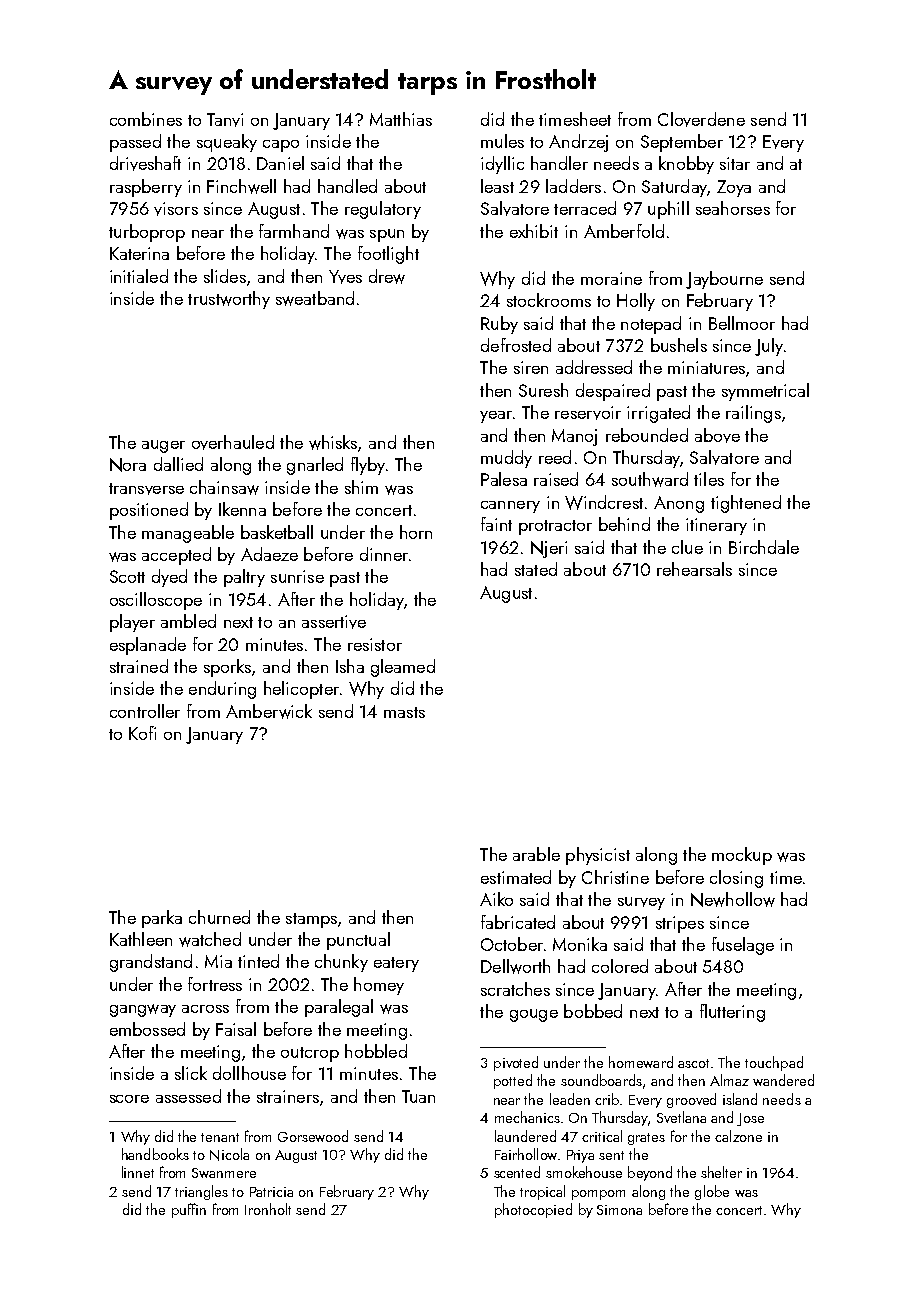 The image size is (924, 1314). What do you see at coordinates (229, 300) in the image?
I see `trustworthy` at bounding box center [229, 300].
